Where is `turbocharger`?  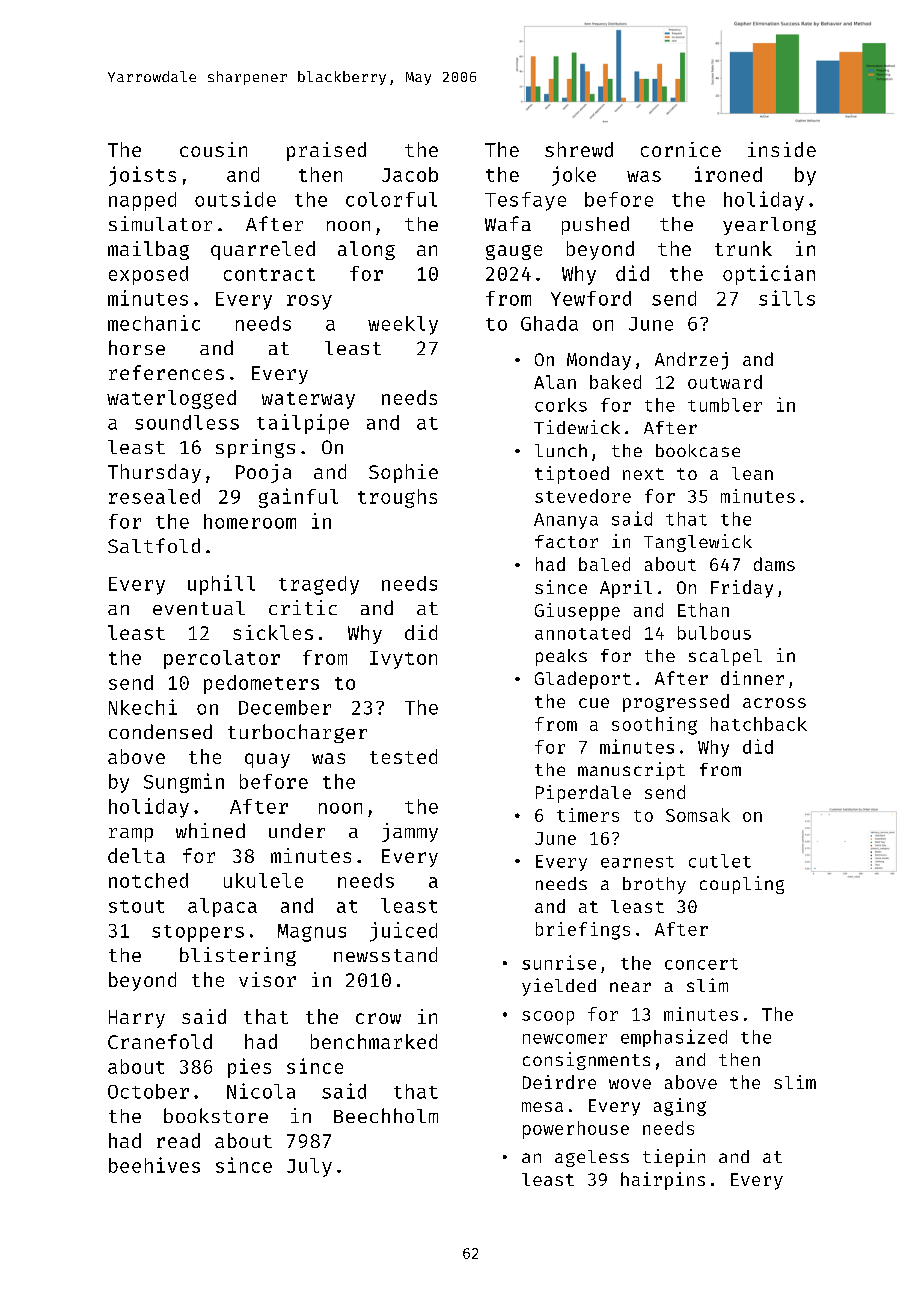
turbocharger is located at coordinates (297, 733).
